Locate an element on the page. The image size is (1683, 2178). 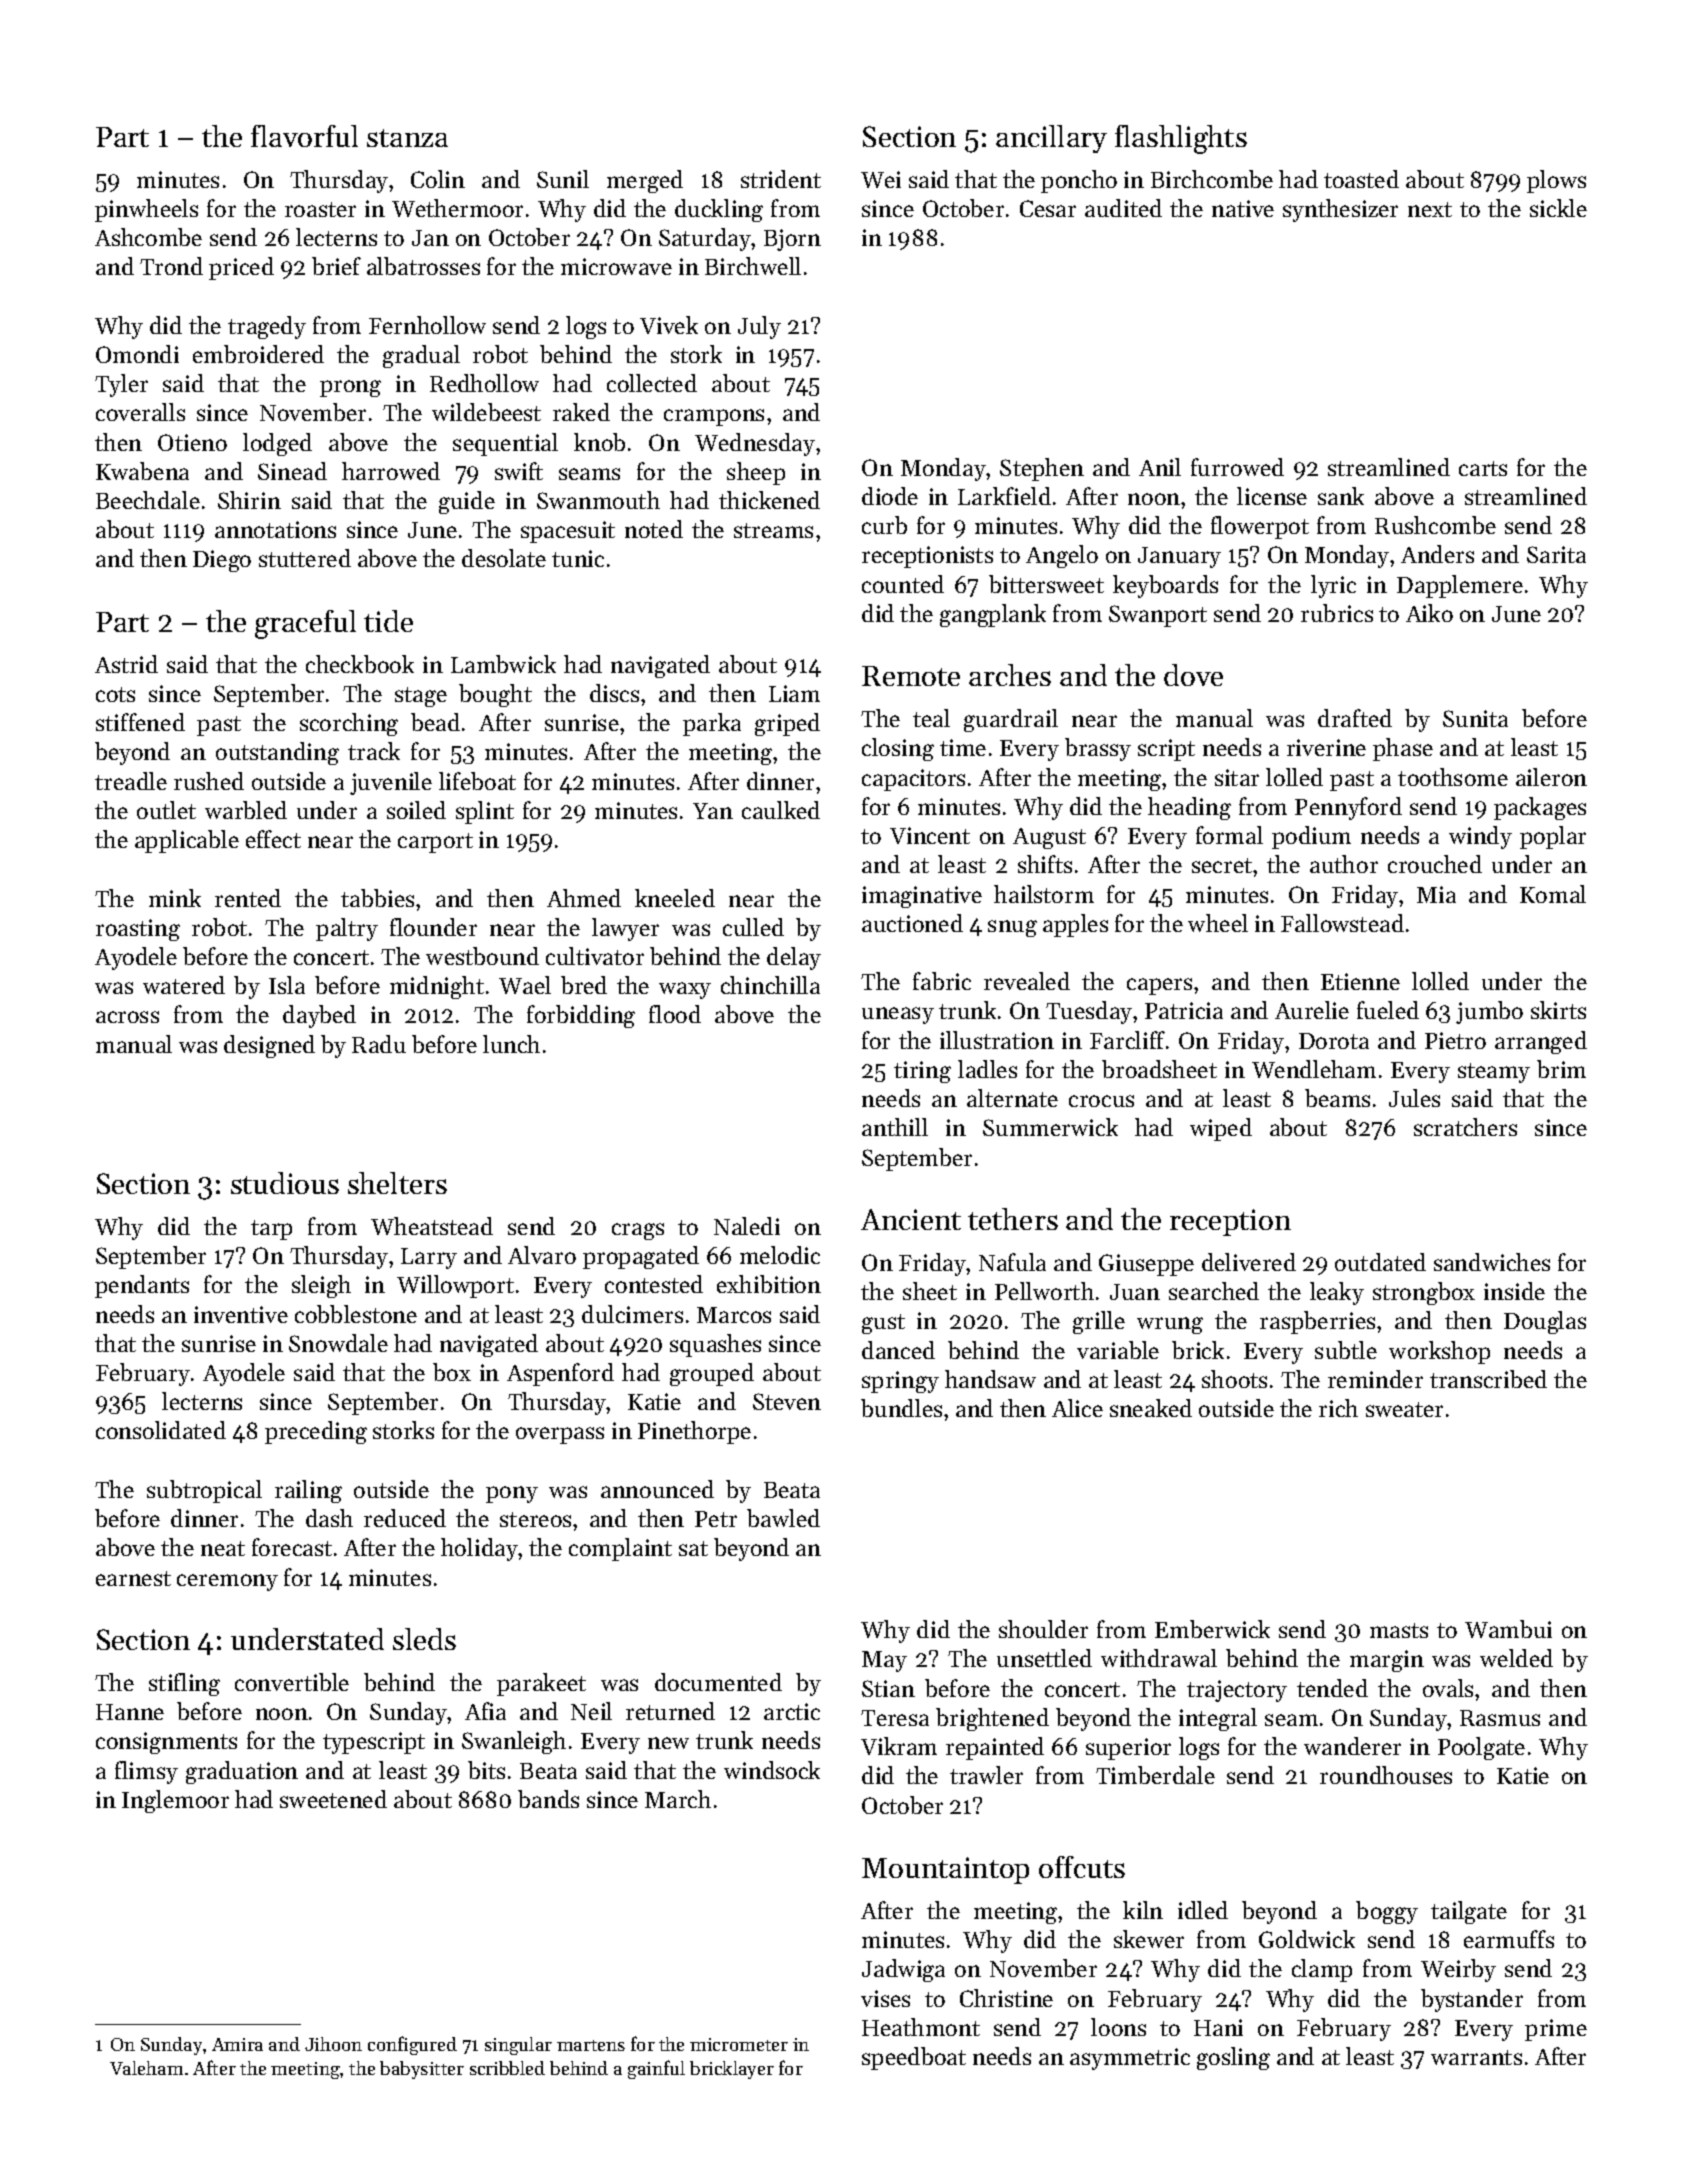
tide is located at coordinates (388, 621).
